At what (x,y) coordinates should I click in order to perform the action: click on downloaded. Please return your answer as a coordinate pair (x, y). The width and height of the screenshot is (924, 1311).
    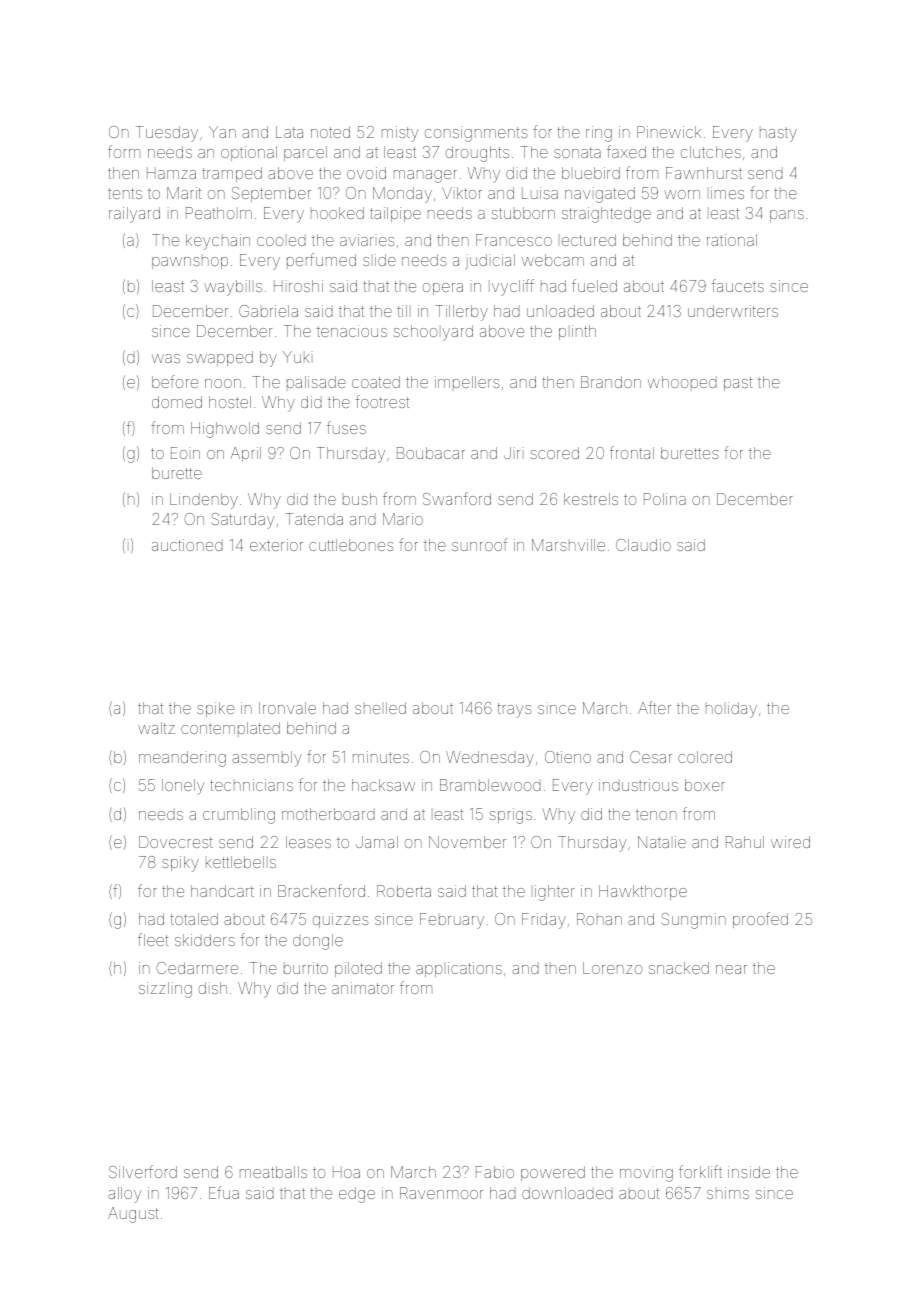
    Looking at the image, I should click on (567, 1193).
